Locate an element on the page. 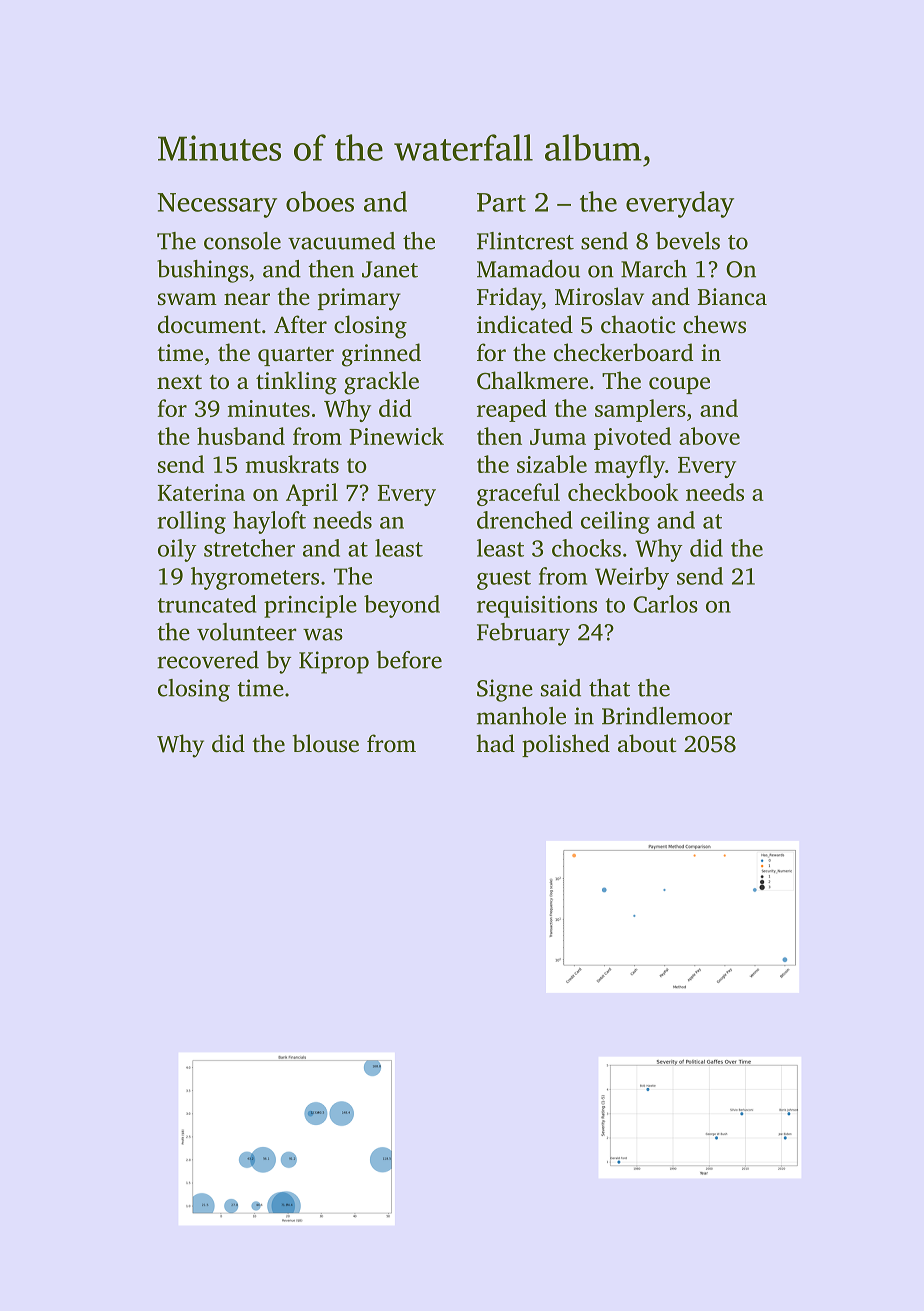 The image size is (924, 1311). bevels is located at coordinates (688, 241).
